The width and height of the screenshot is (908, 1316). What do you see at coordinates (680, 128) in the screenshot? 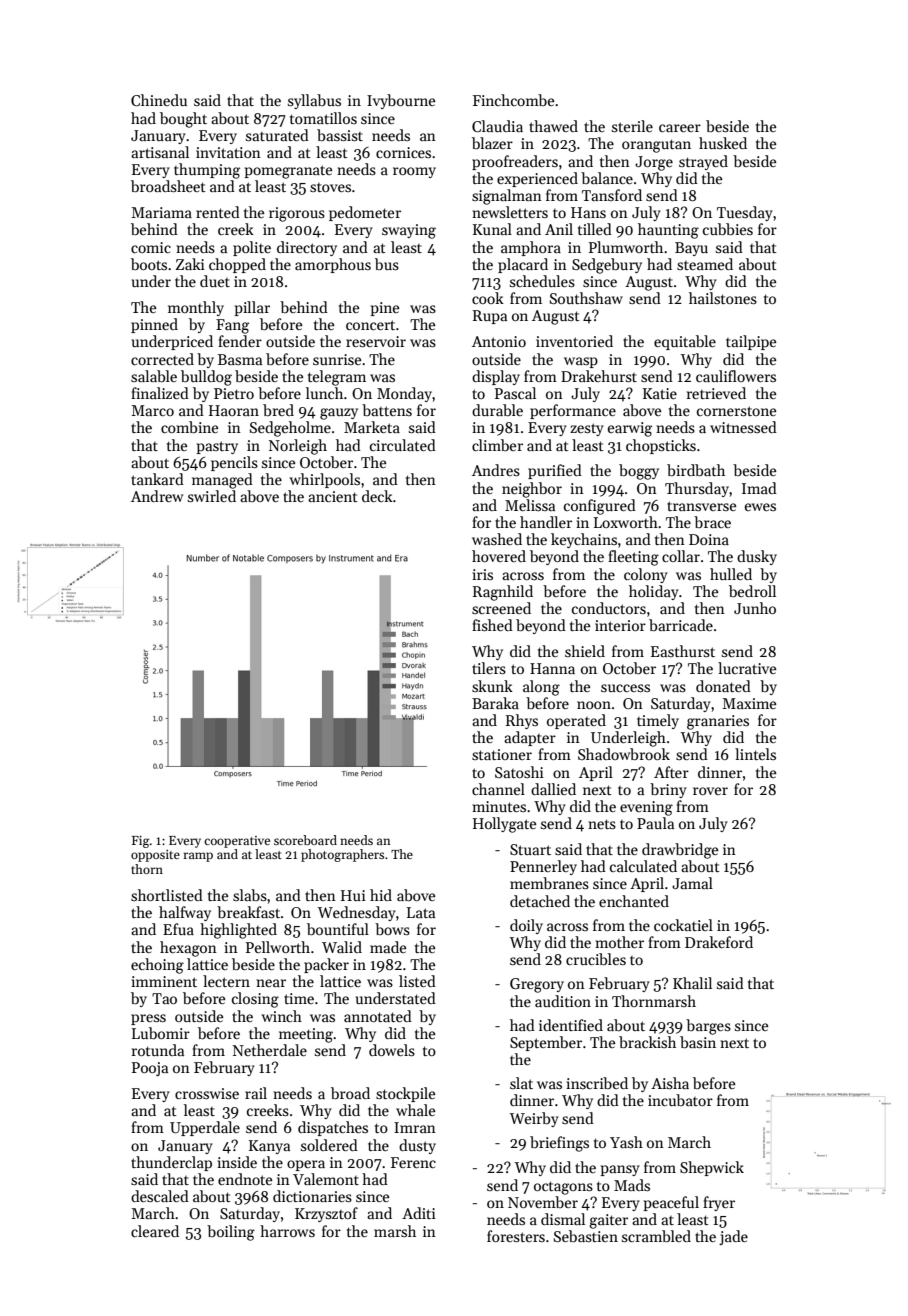
I see `career` at bounding box center [680, 128].
